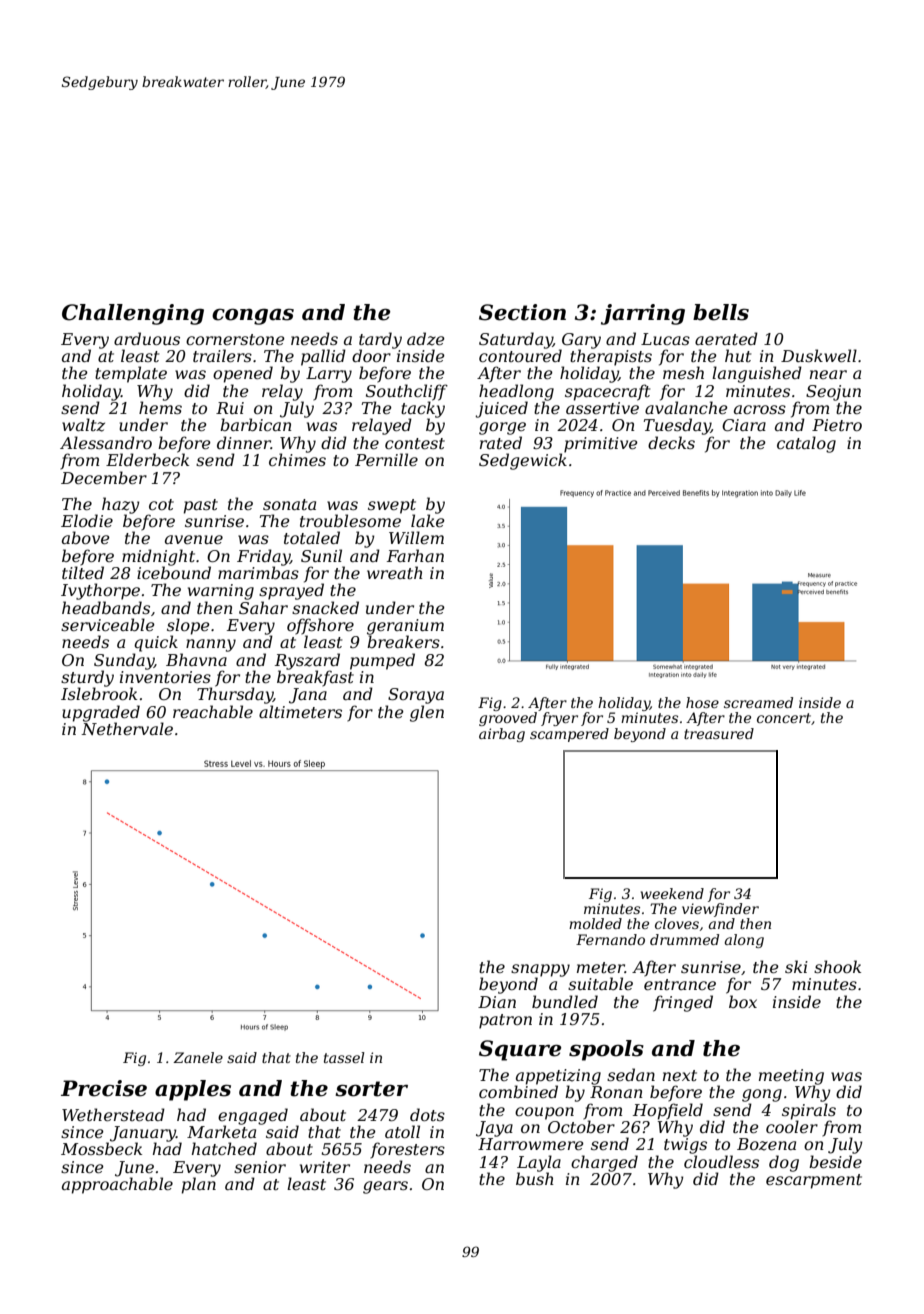  What do you see at coordinates (702, 702) in the screenshot?
I see `hose` at bounding box center [702, 702].
